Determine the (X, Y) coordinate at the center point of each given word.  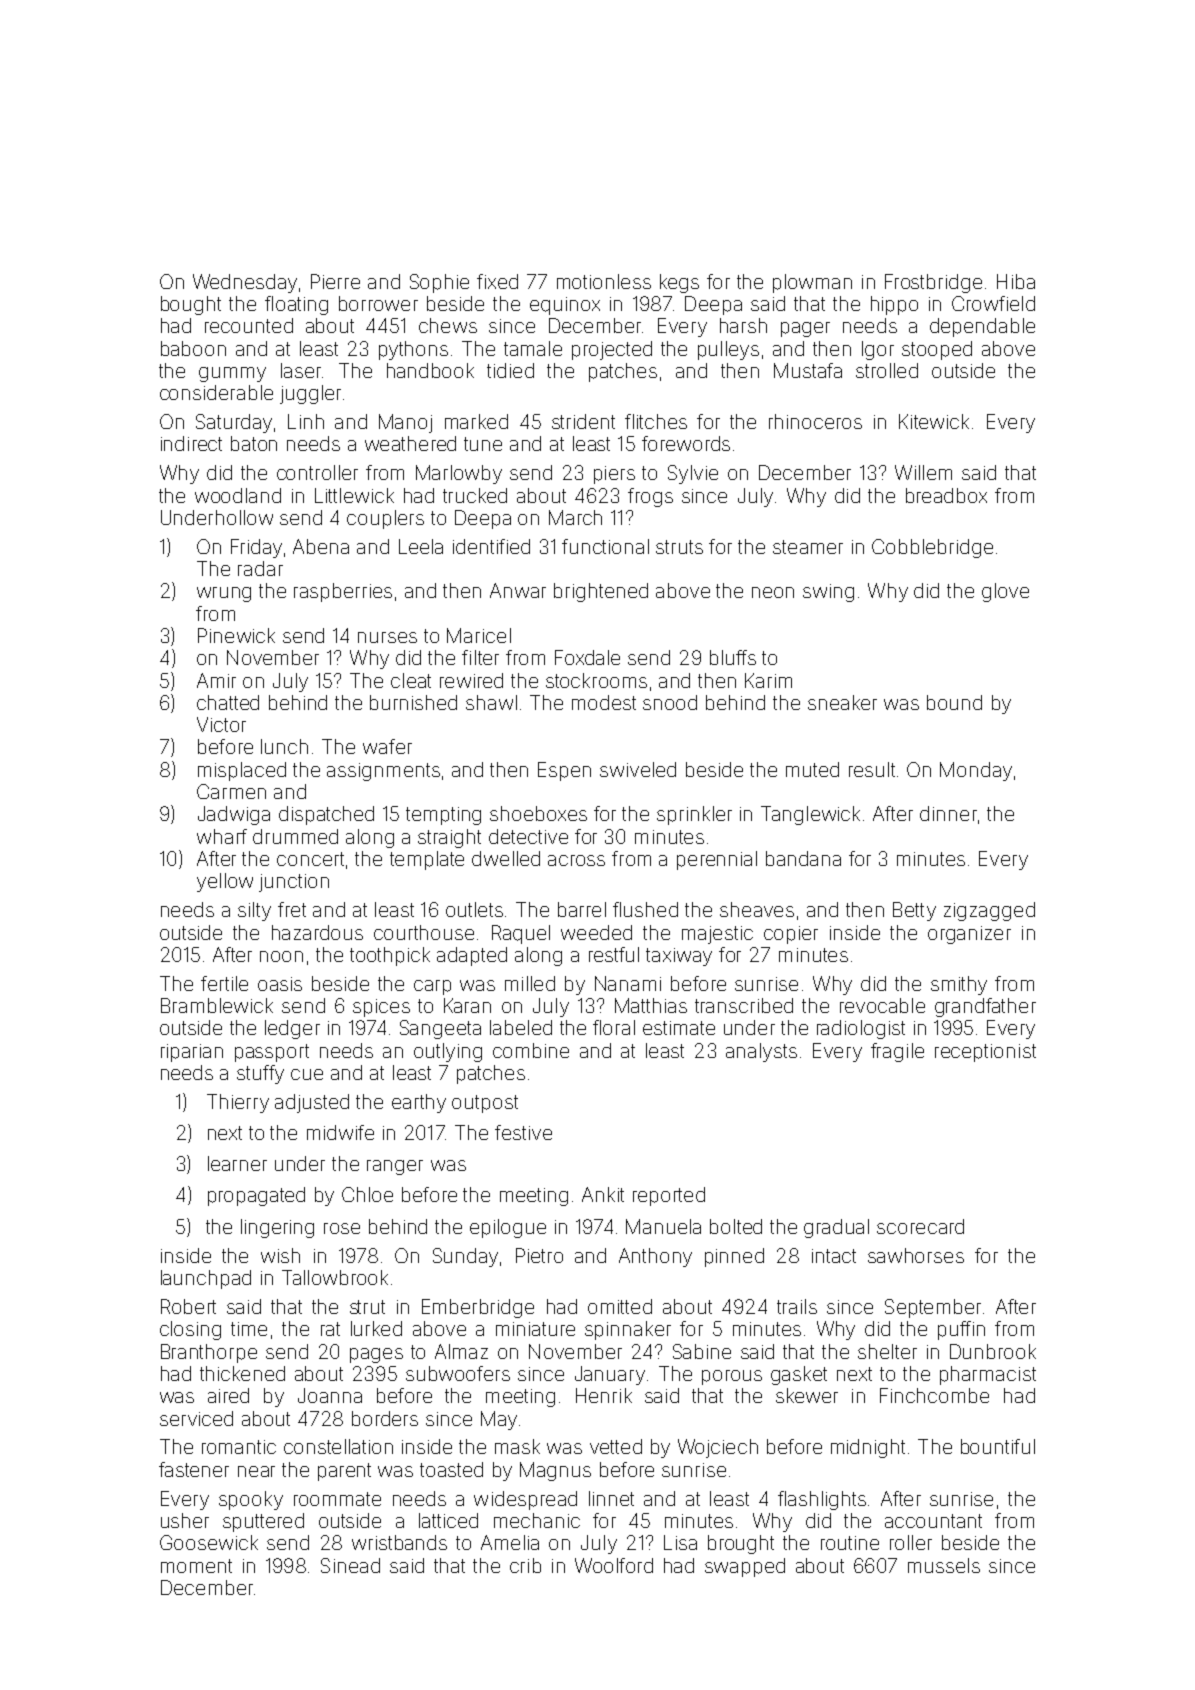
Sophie (439, 283)
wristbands (399, 1542)
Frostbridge (933, 283)
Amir (216, 680)
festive (523, 1132)
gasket (799, 1375)
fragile (897, 1052)
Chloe (367, 1194)
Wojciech (718, 1448)
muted (812, 769)
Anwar (518, 590)
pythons (413, 350)
